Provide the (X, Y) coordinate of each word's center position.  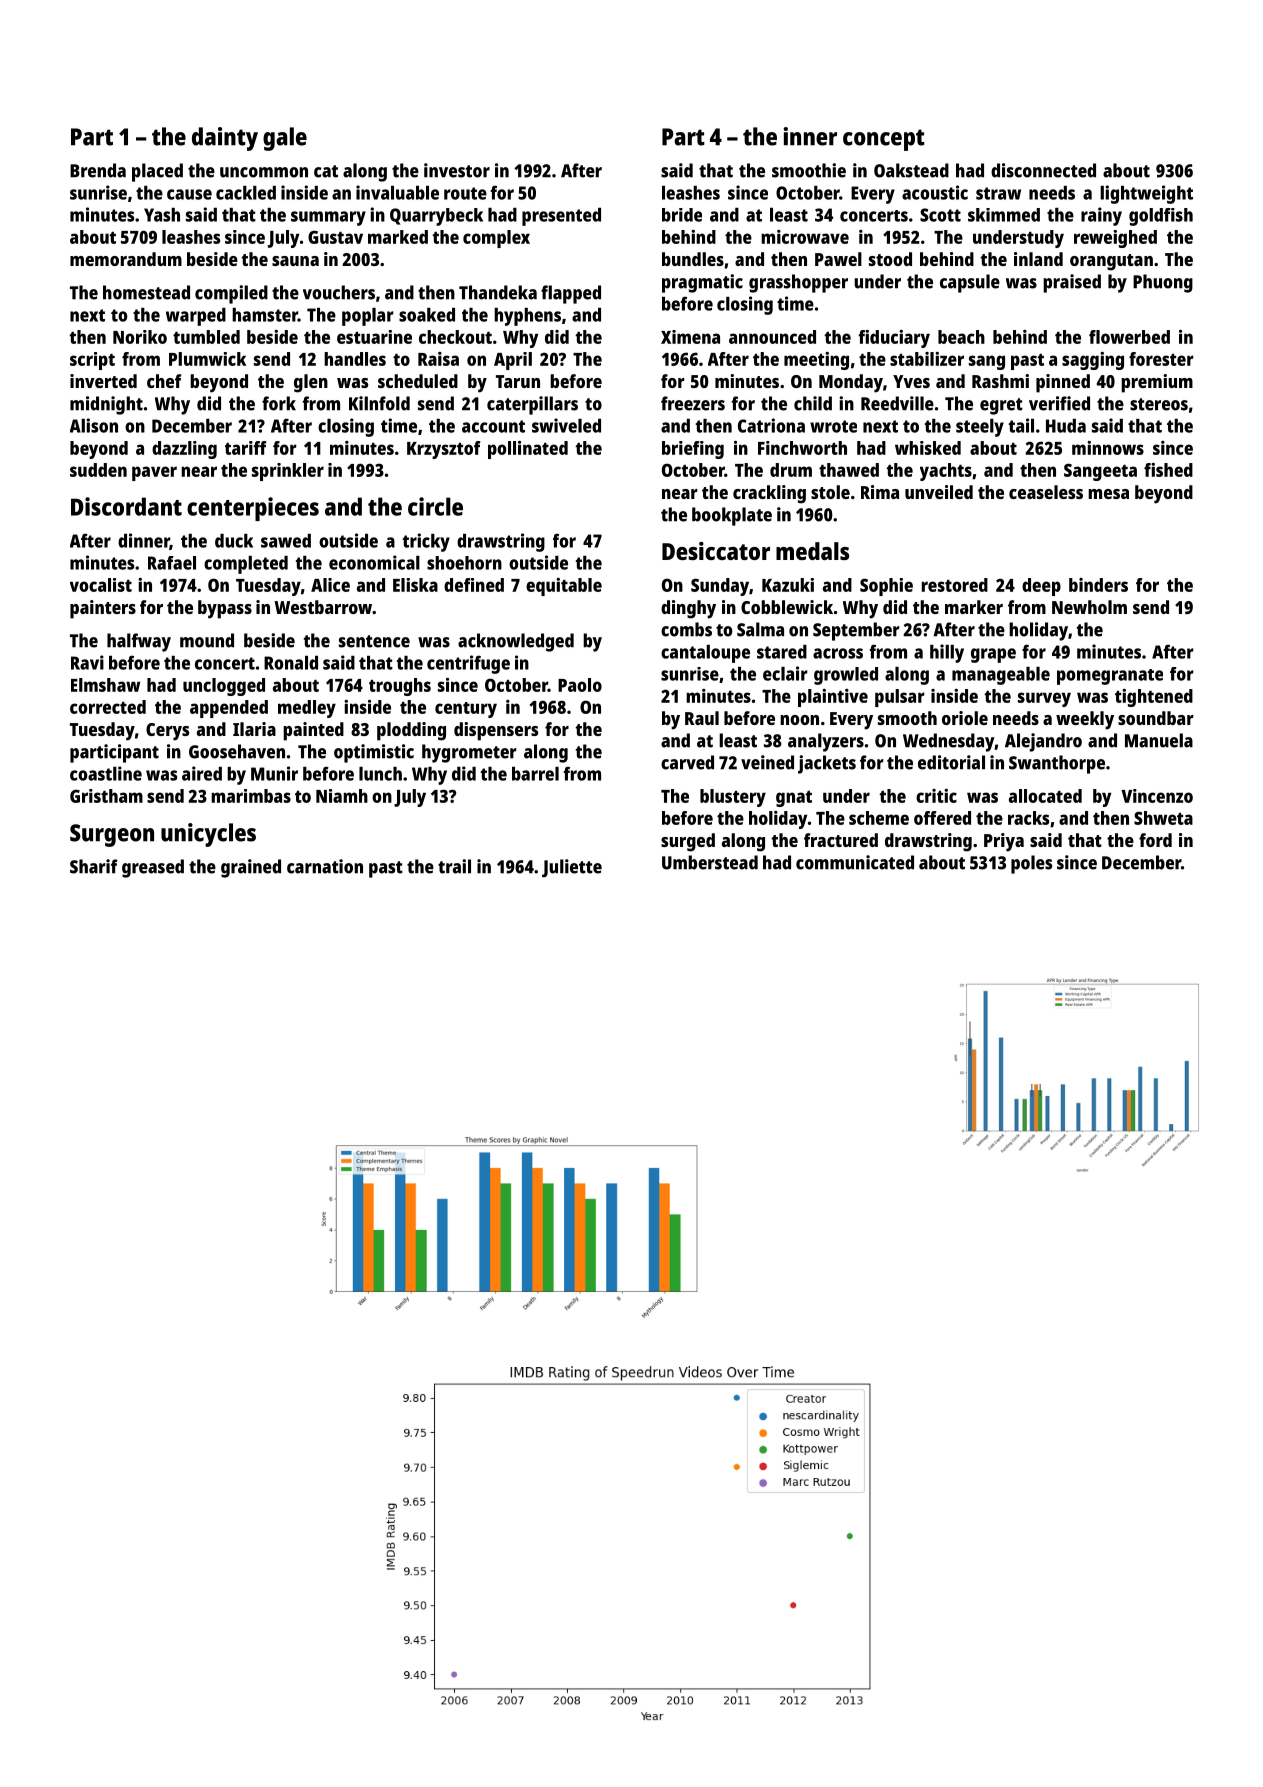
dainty (225, 139)
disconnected (1043, 170)
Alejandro (1043, 742)
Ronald (291, 663)
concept (884, 140)
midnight (106, 405)
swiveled (566, 425)
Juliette (572, 868)
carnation (325, 866)
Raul (702, 718)
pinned (1063, 383)
